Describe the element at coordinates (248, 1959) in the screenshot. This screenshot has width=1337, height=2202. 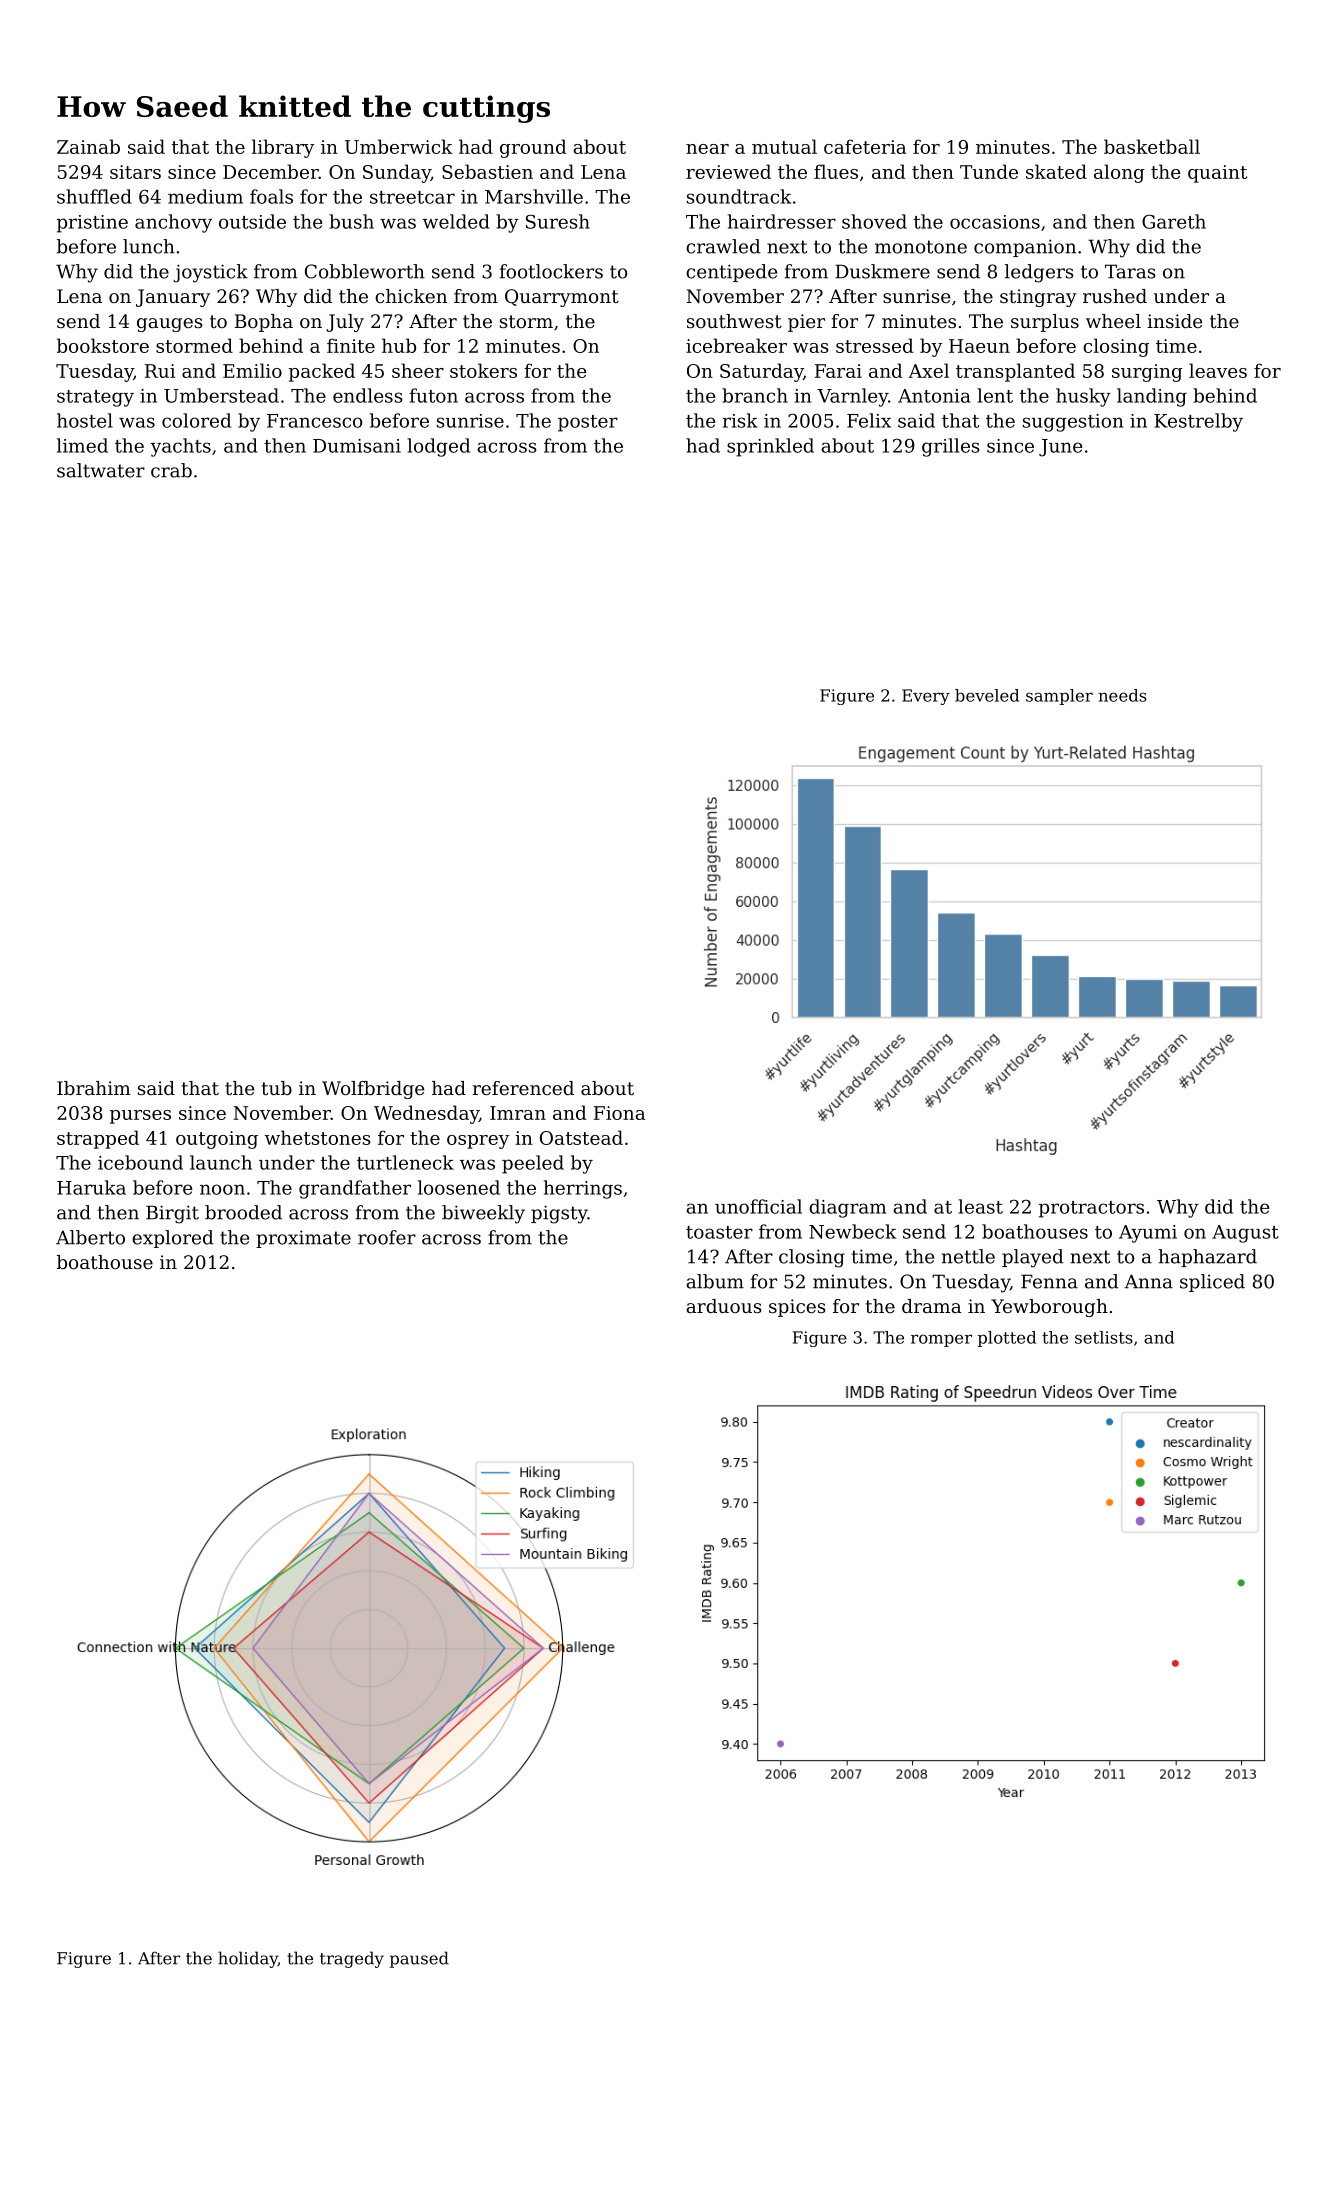
I see `holiday` at that location.
